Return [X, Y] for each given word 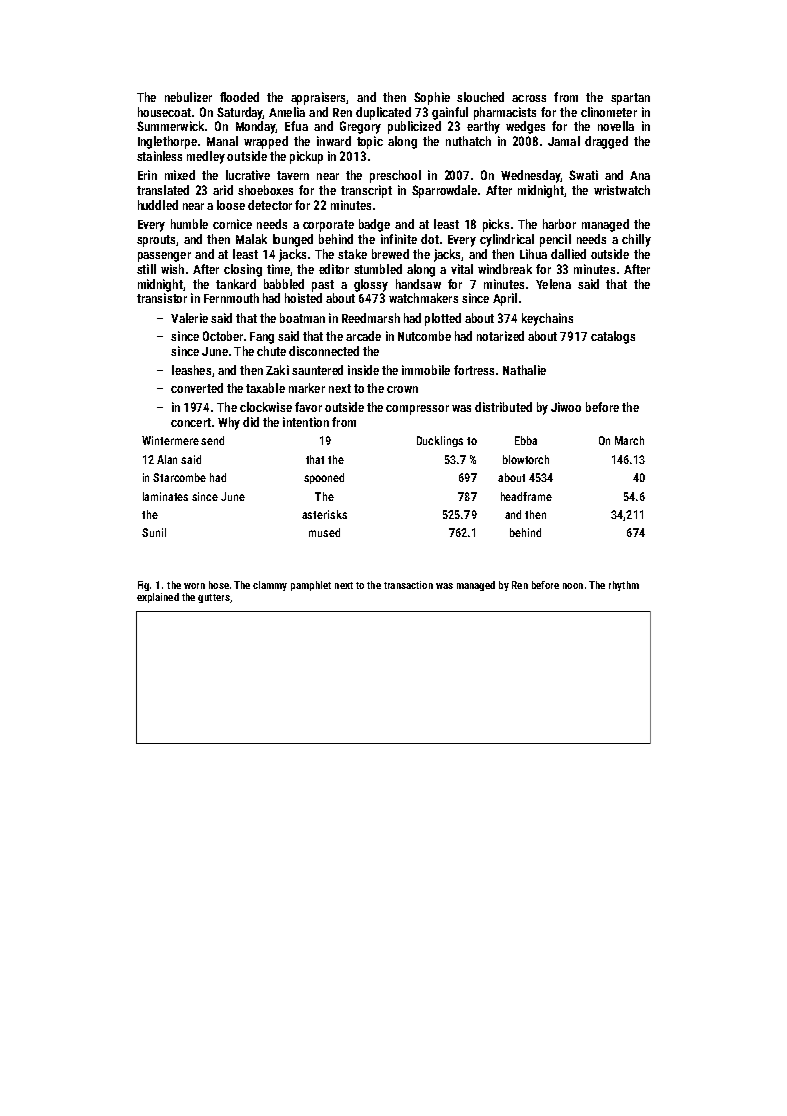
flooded [239, 97]
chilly [636, 240]
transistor [162, 298]
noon [573, 586]
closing [243, 270]
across [529, 98]
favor [308, 407]
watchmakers [423, 298]
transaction [408, 585]
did [251, 422]
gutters [214, 598]
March [629, 440]
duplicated [383, 113]
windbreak [505, 269]
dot [430, 239]
